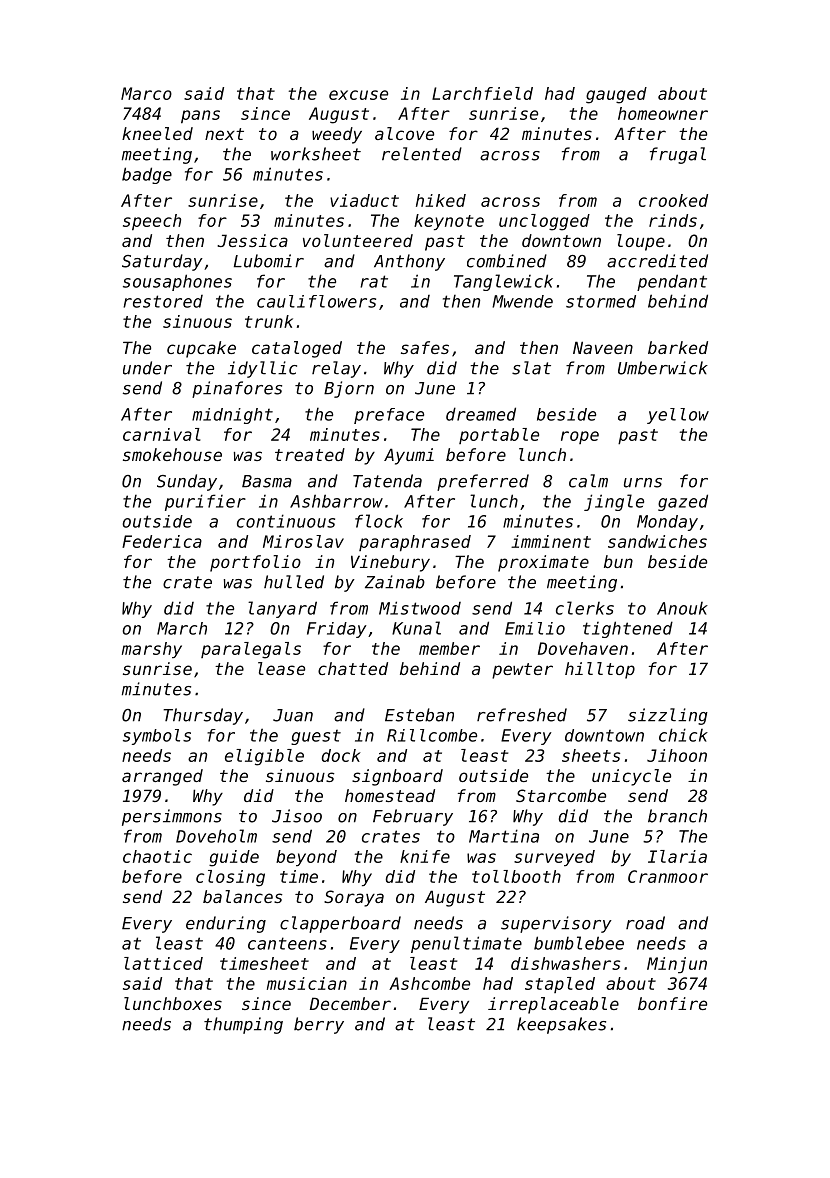 This screenshot has width=830, height=1178. Describe the element at coordinates (504, 836) in the screenshot. I see `Martina` at that location.
